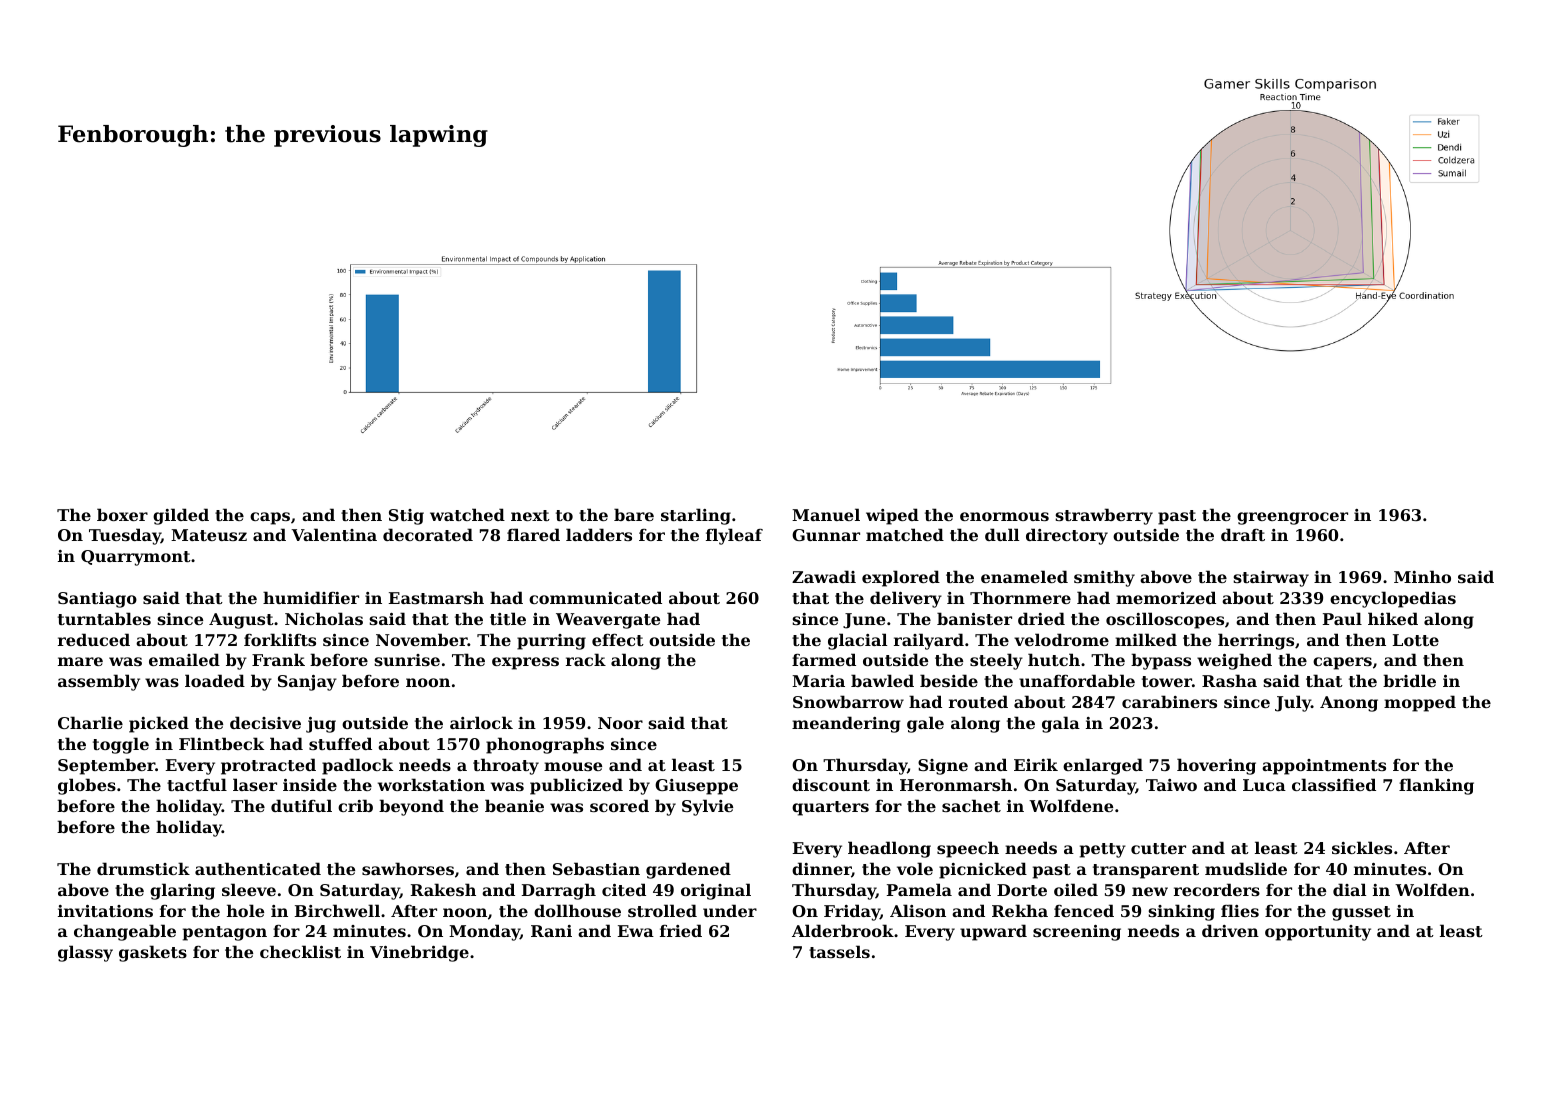  Describe the element at coordinates (97, 600) in the image. I see `Santiago` at that location.
